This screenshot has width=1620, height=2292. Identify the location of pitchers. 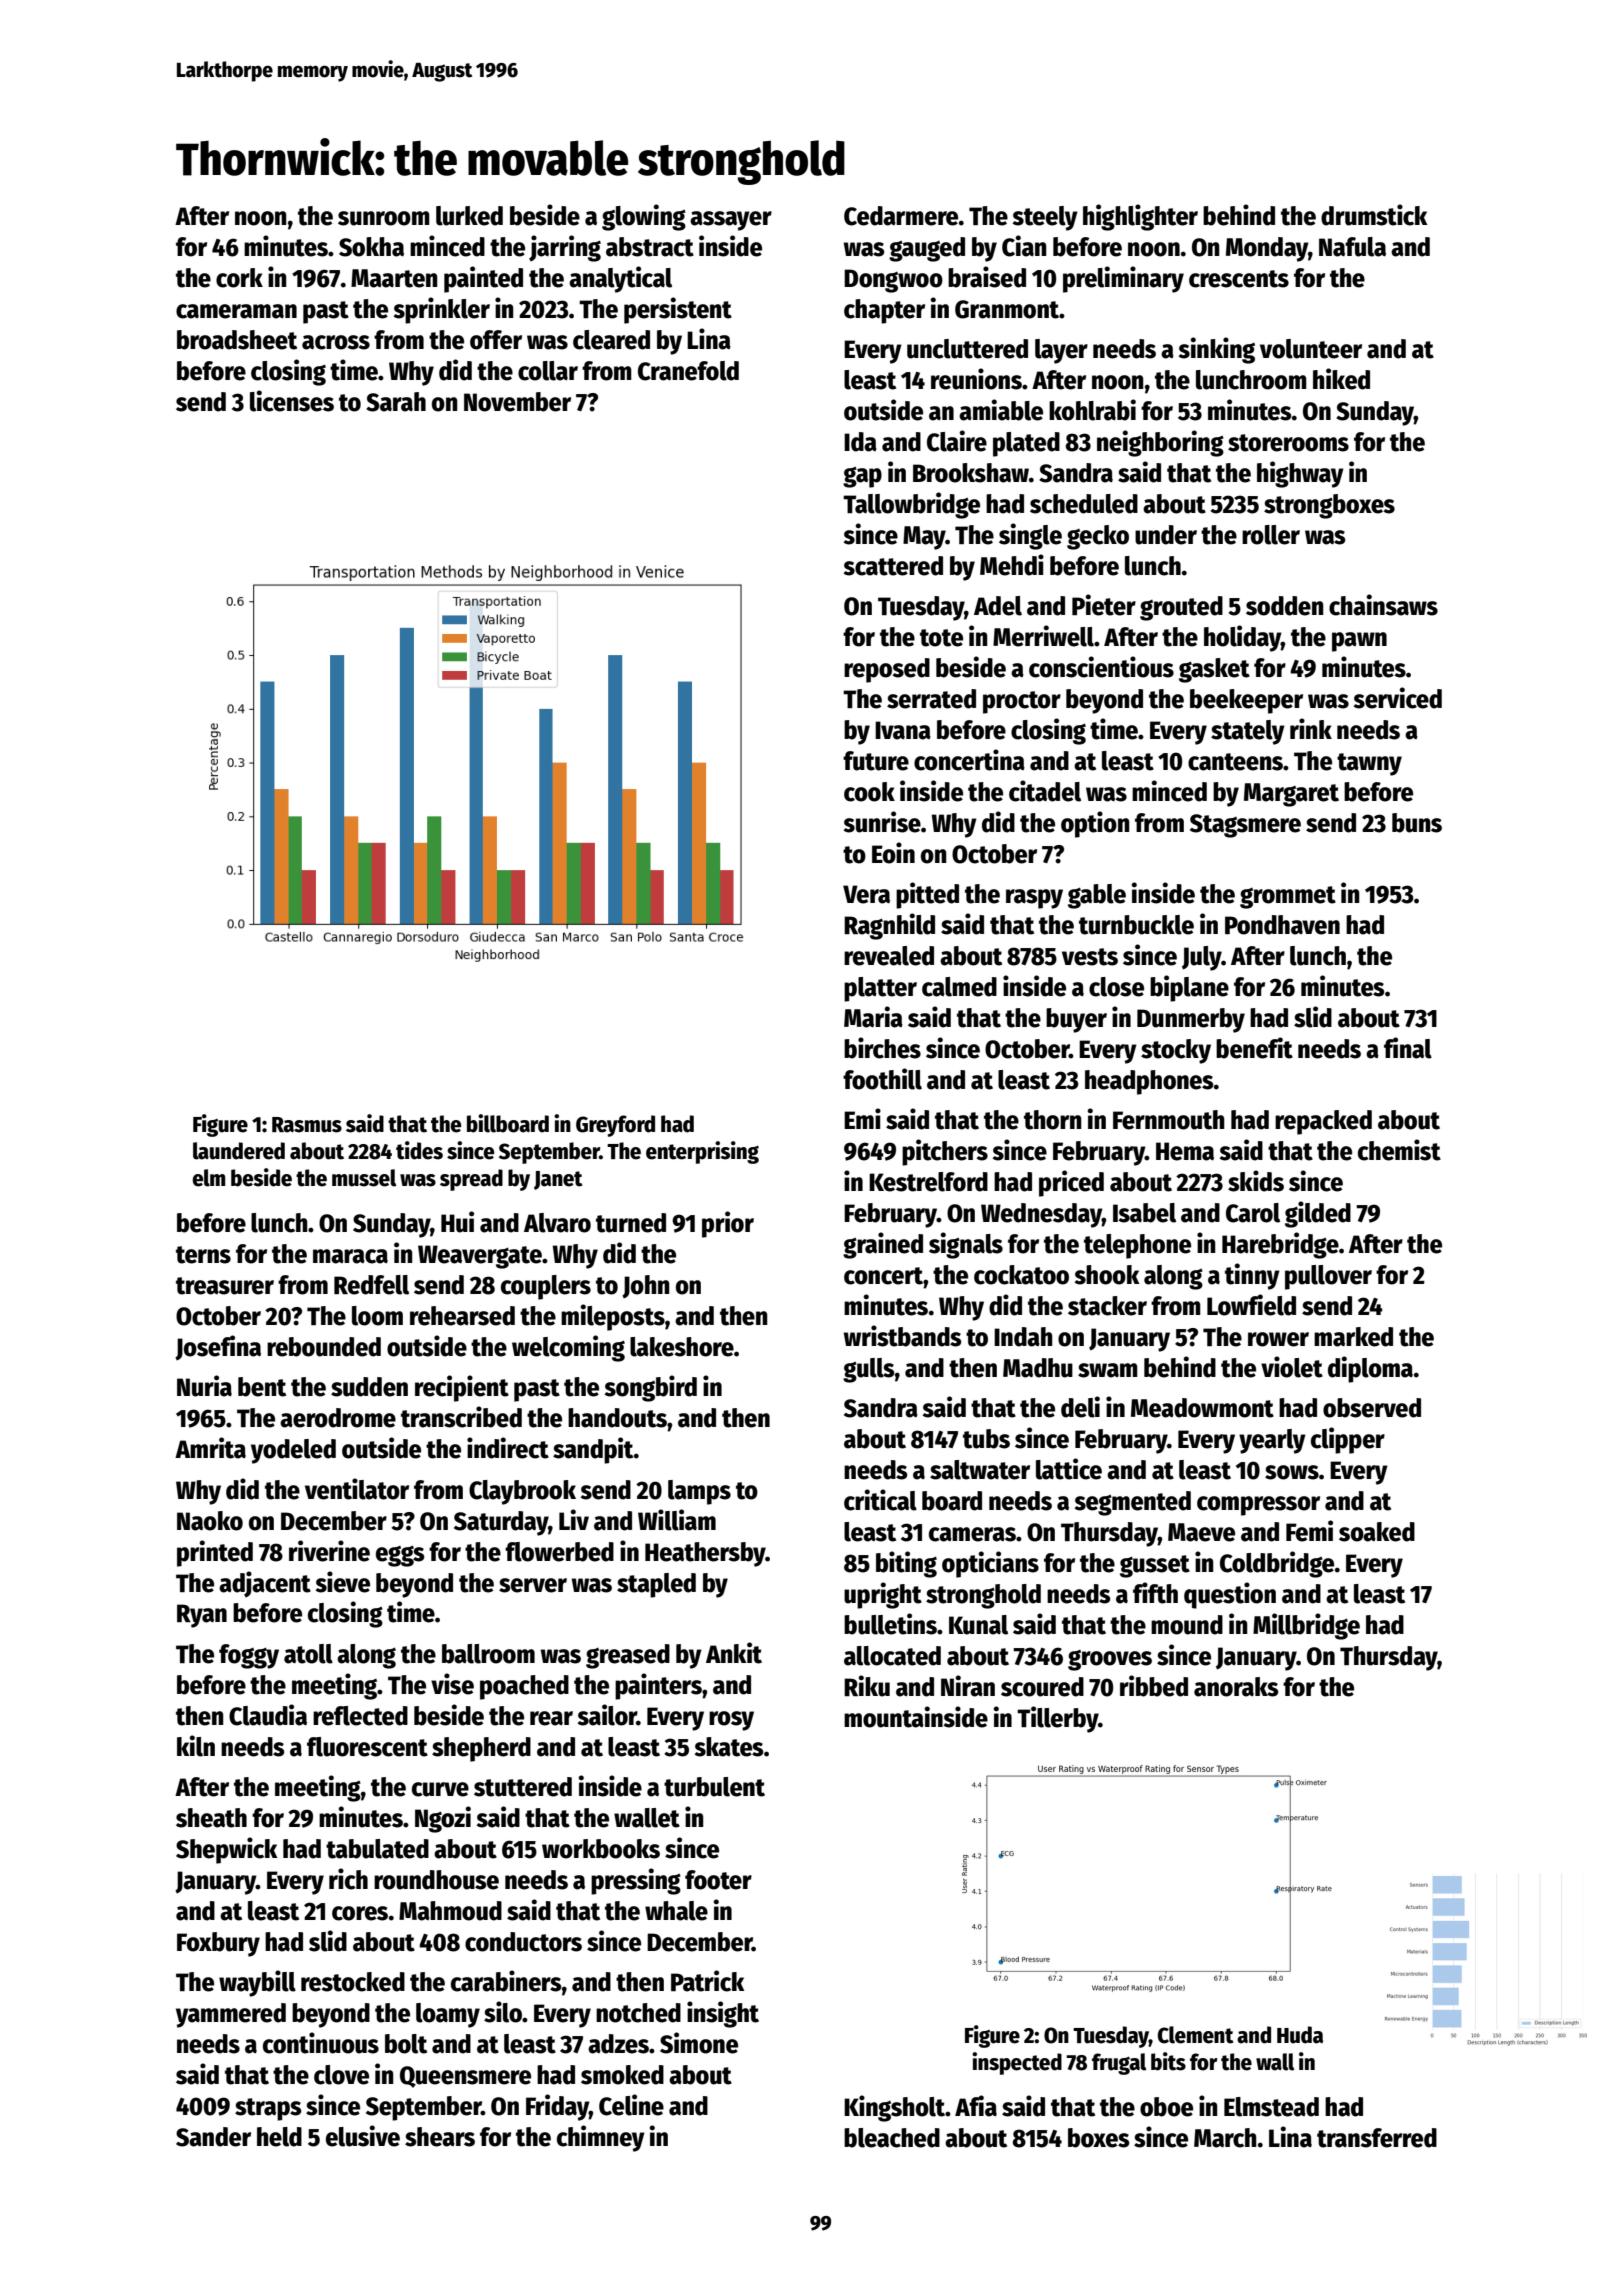
(945, 1152).
